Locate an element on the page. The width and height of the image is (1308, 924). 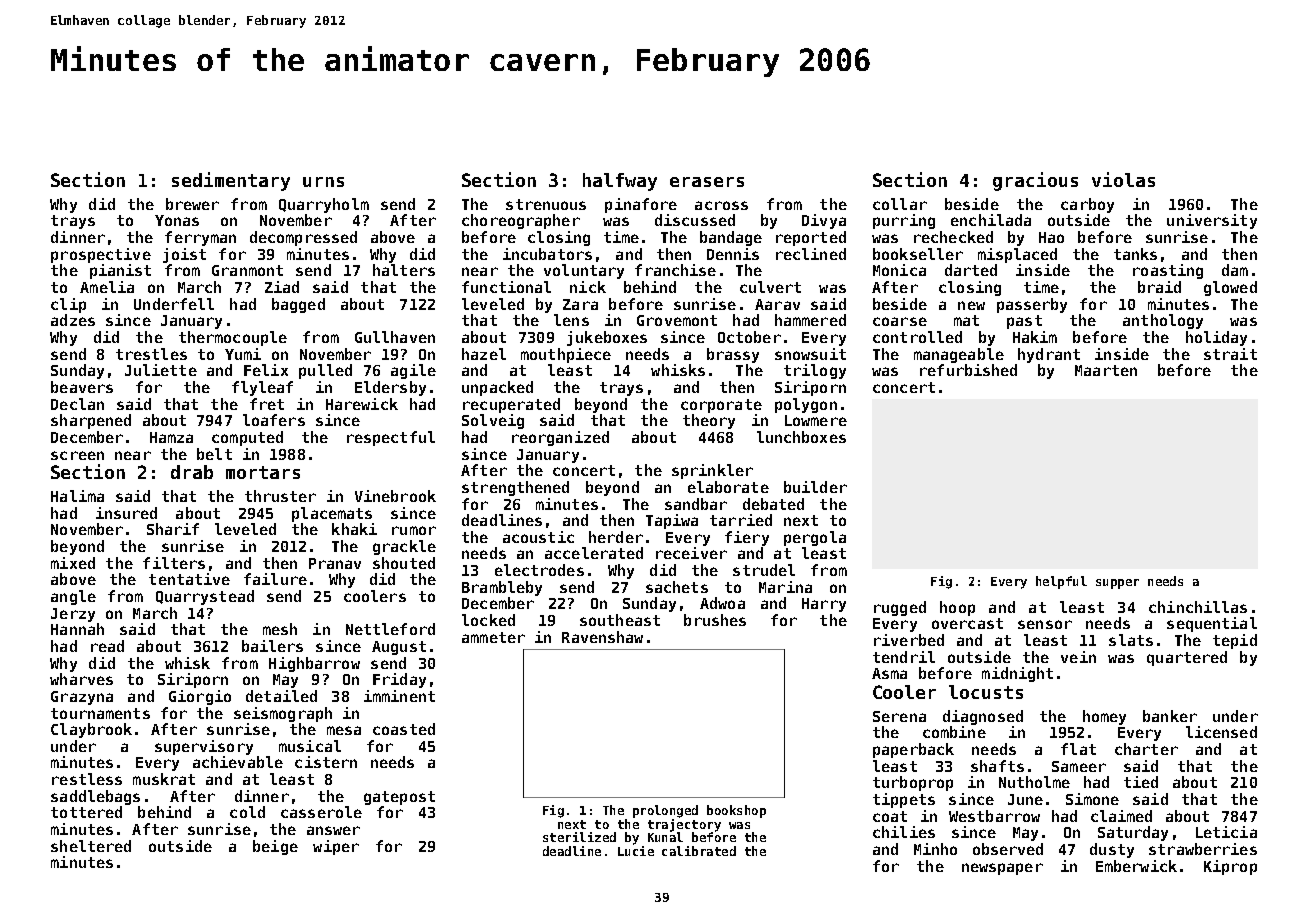
Friday is located at coordinates (399, 680).
